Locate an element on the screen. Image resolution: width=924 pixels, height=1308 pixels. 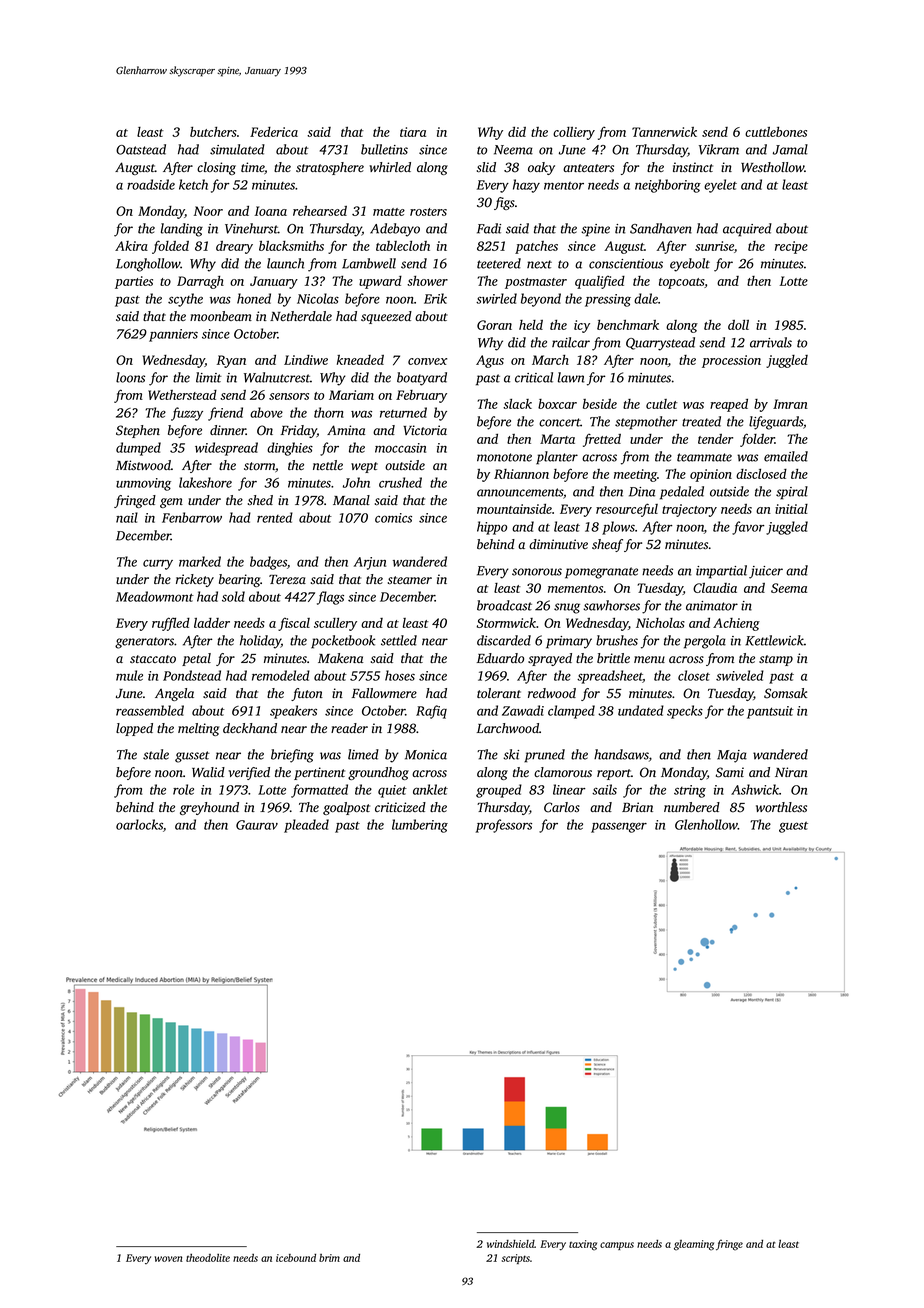
upward is located at coordinates (380, 282).
